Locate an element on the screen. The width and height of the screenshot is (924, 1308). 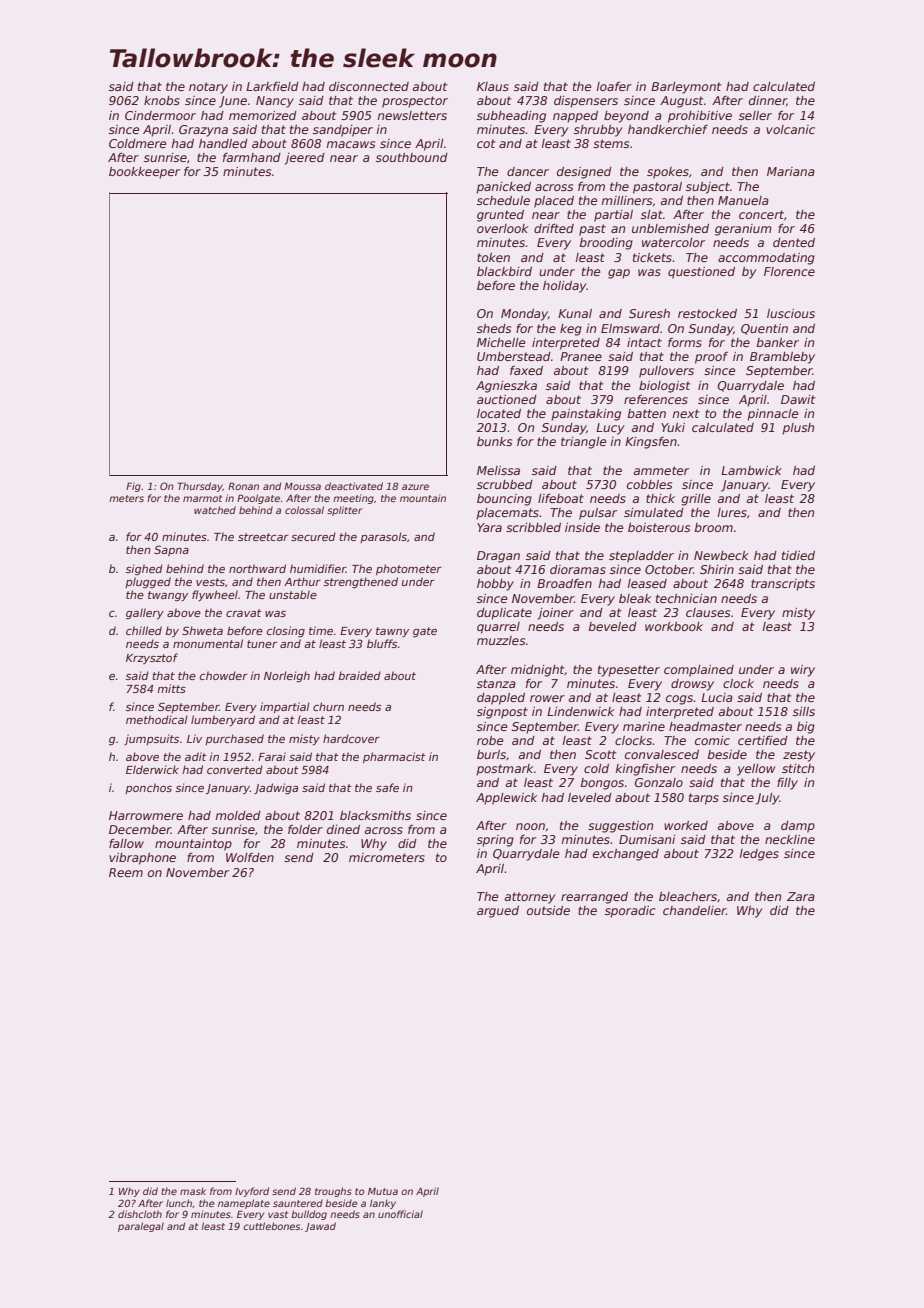
memorized is located at coordinates (263, 115).
